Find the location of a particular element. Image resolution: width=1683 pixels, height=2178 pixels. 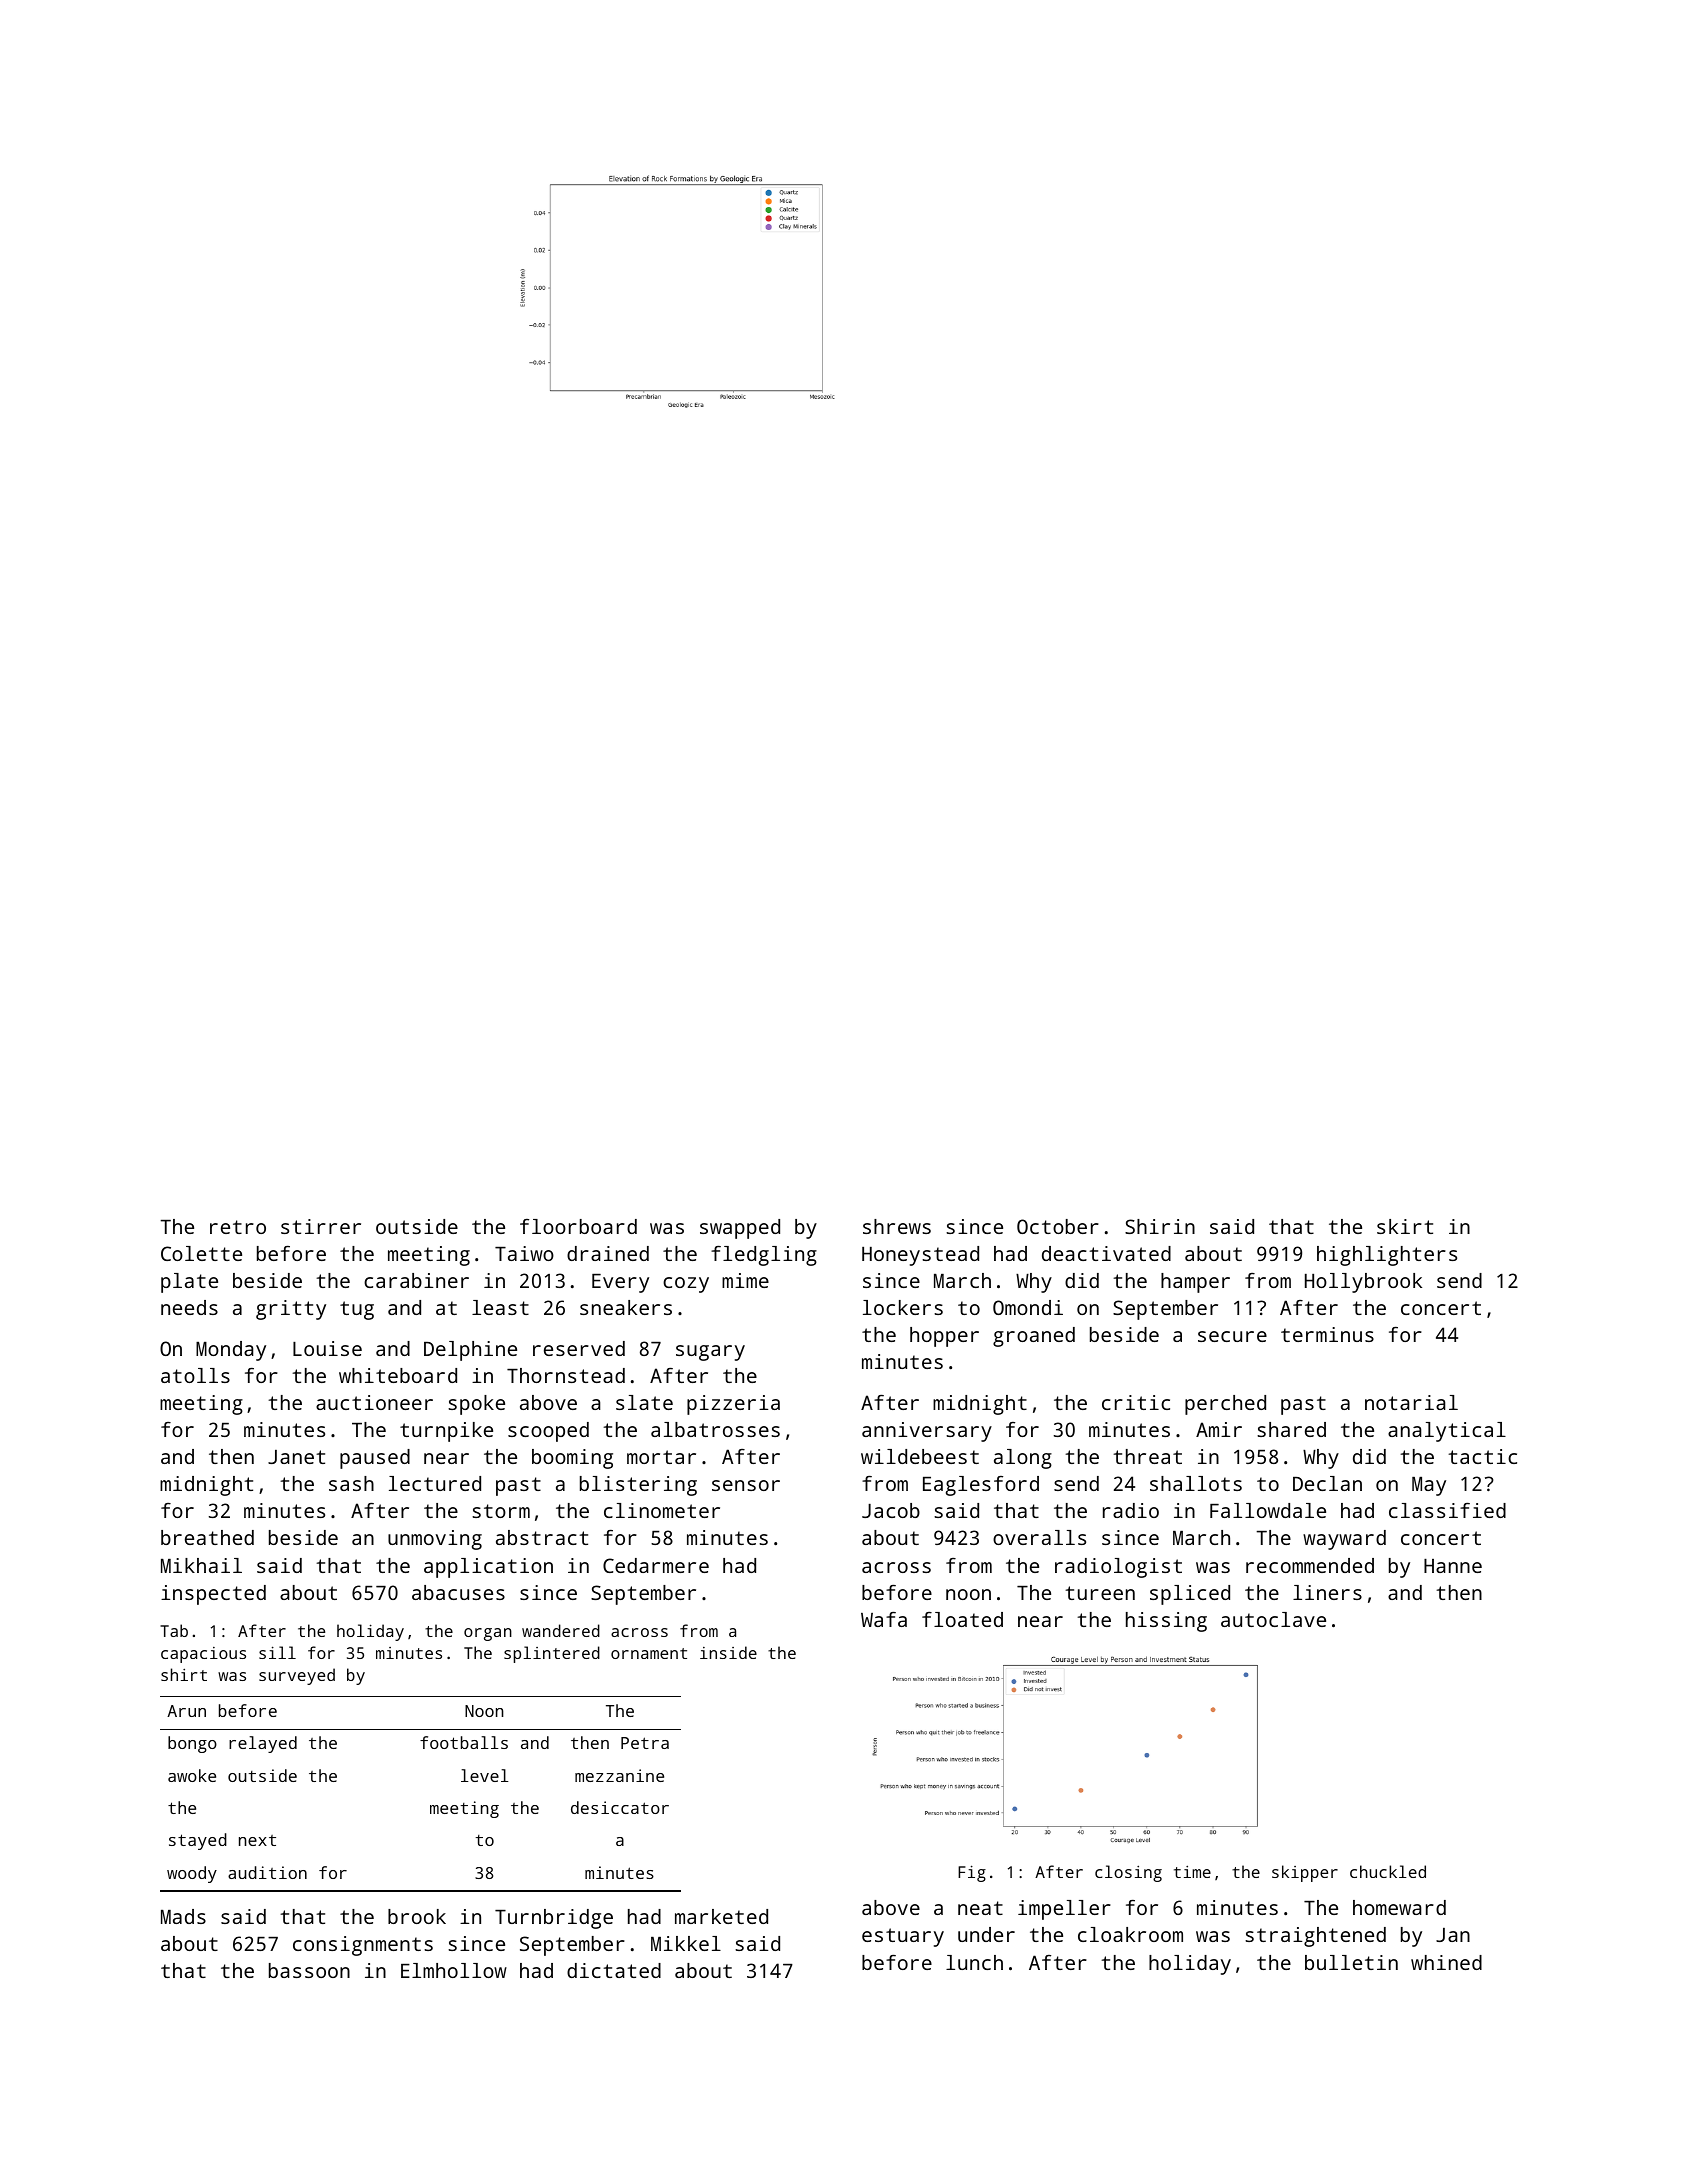

plate is located at coordinates (189, 1283).
